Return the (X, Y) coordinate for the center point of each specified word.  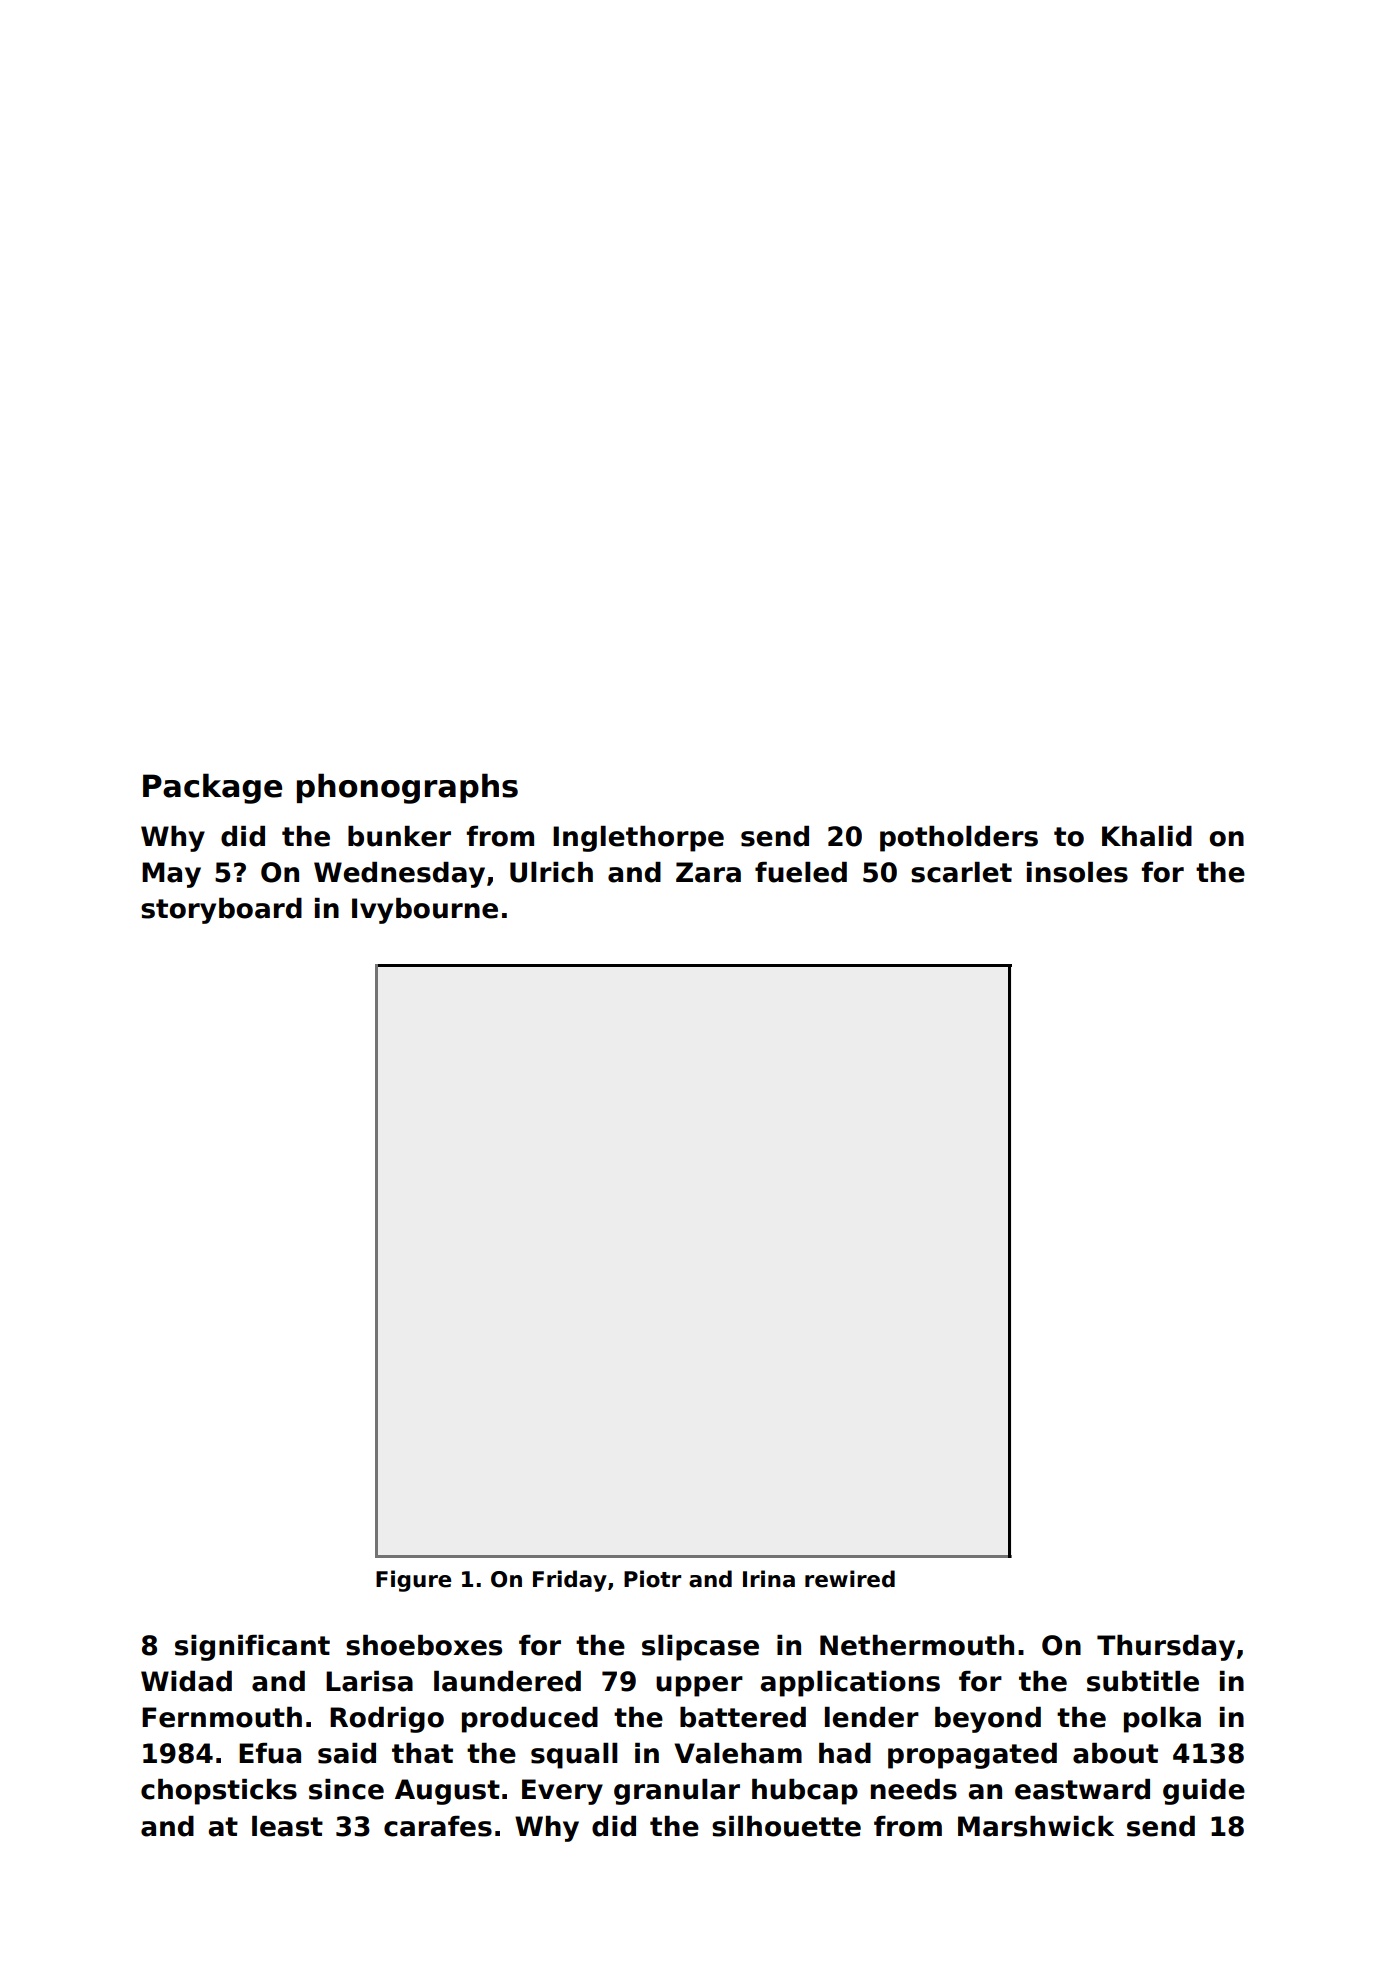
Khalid (1147, 836)
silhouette (786, 1826)
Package (212, 788)
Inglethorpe (638, 839)
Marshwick (1036, 1826)
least (287, 1826)
